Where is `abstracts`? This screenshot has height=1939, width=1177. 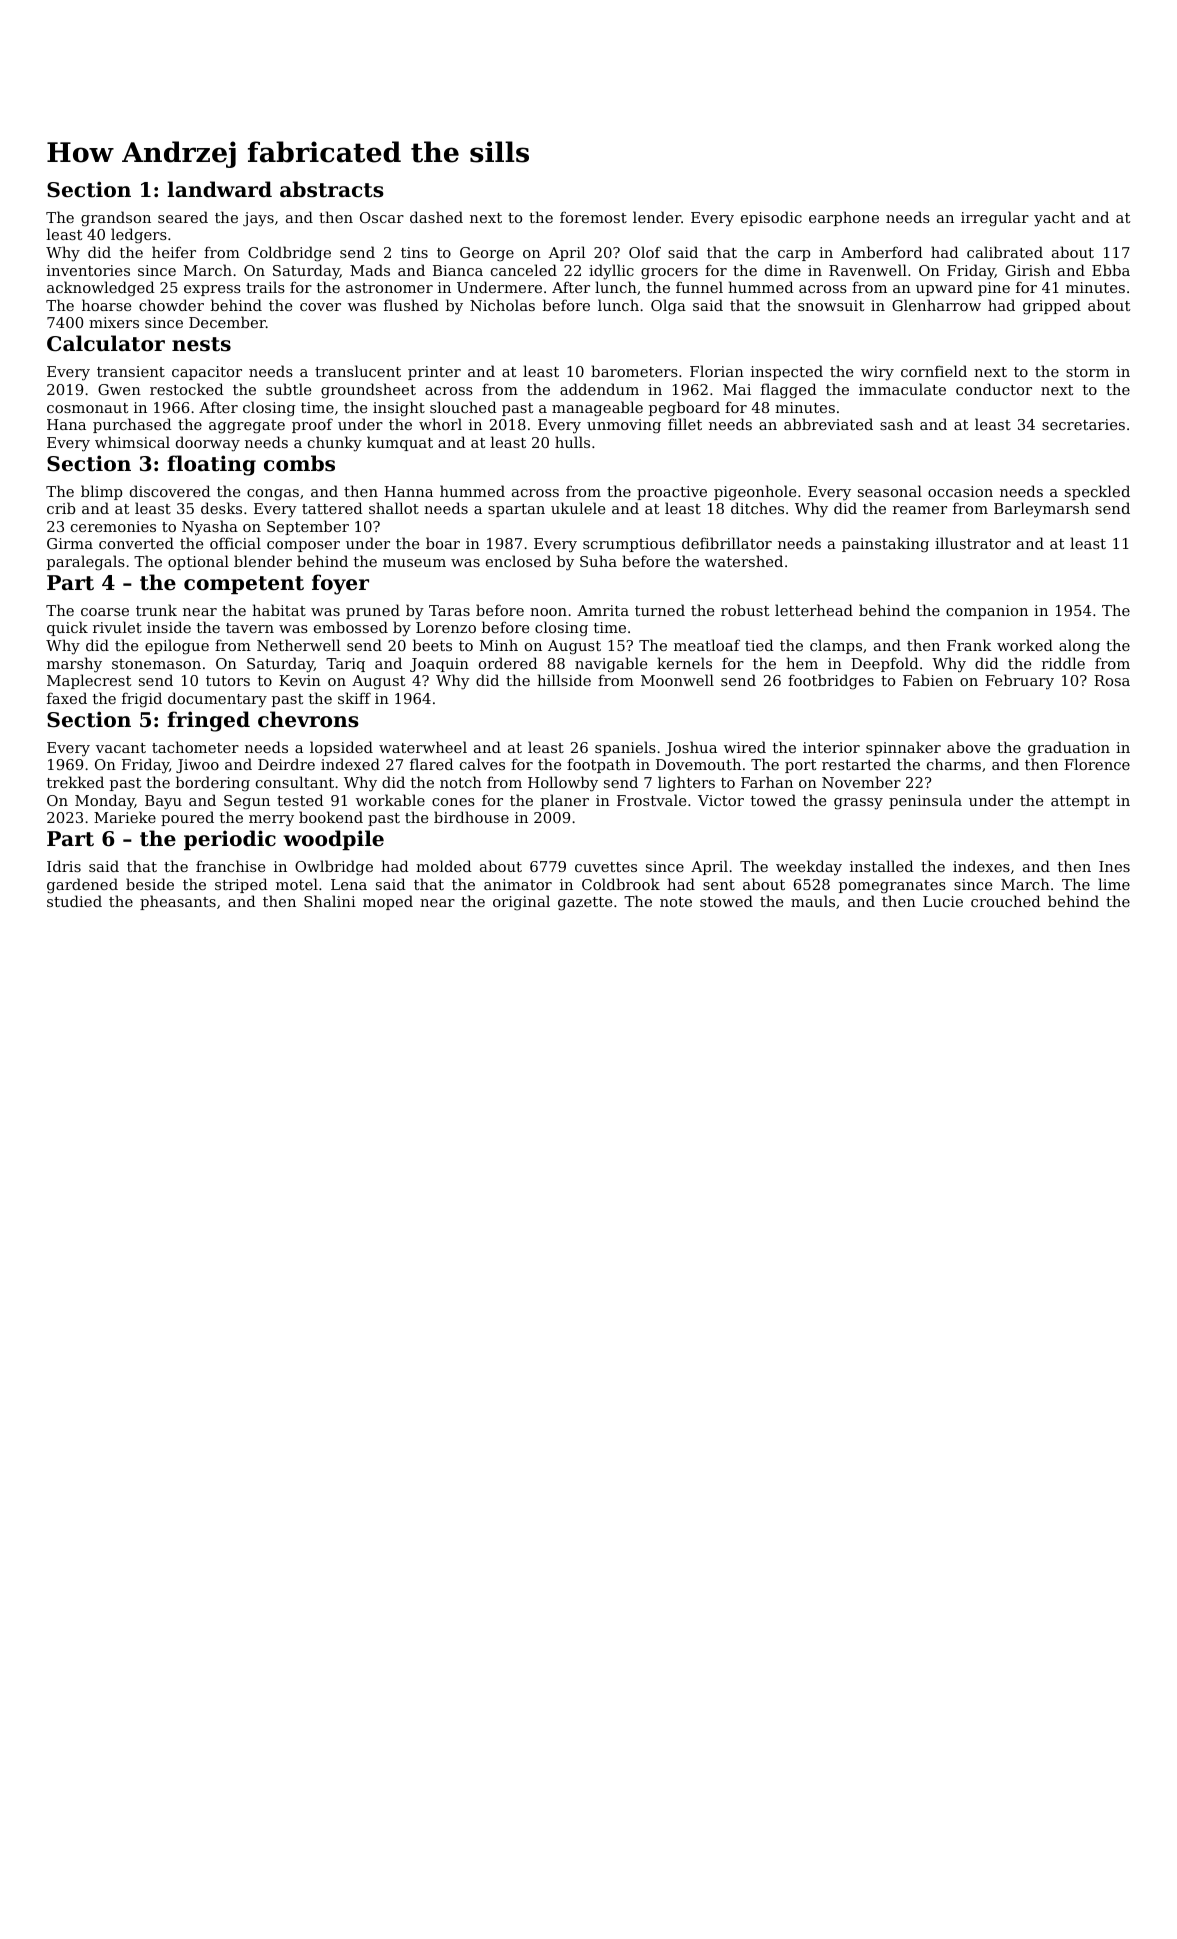
abstracts is located at coordinates (332, 189).
